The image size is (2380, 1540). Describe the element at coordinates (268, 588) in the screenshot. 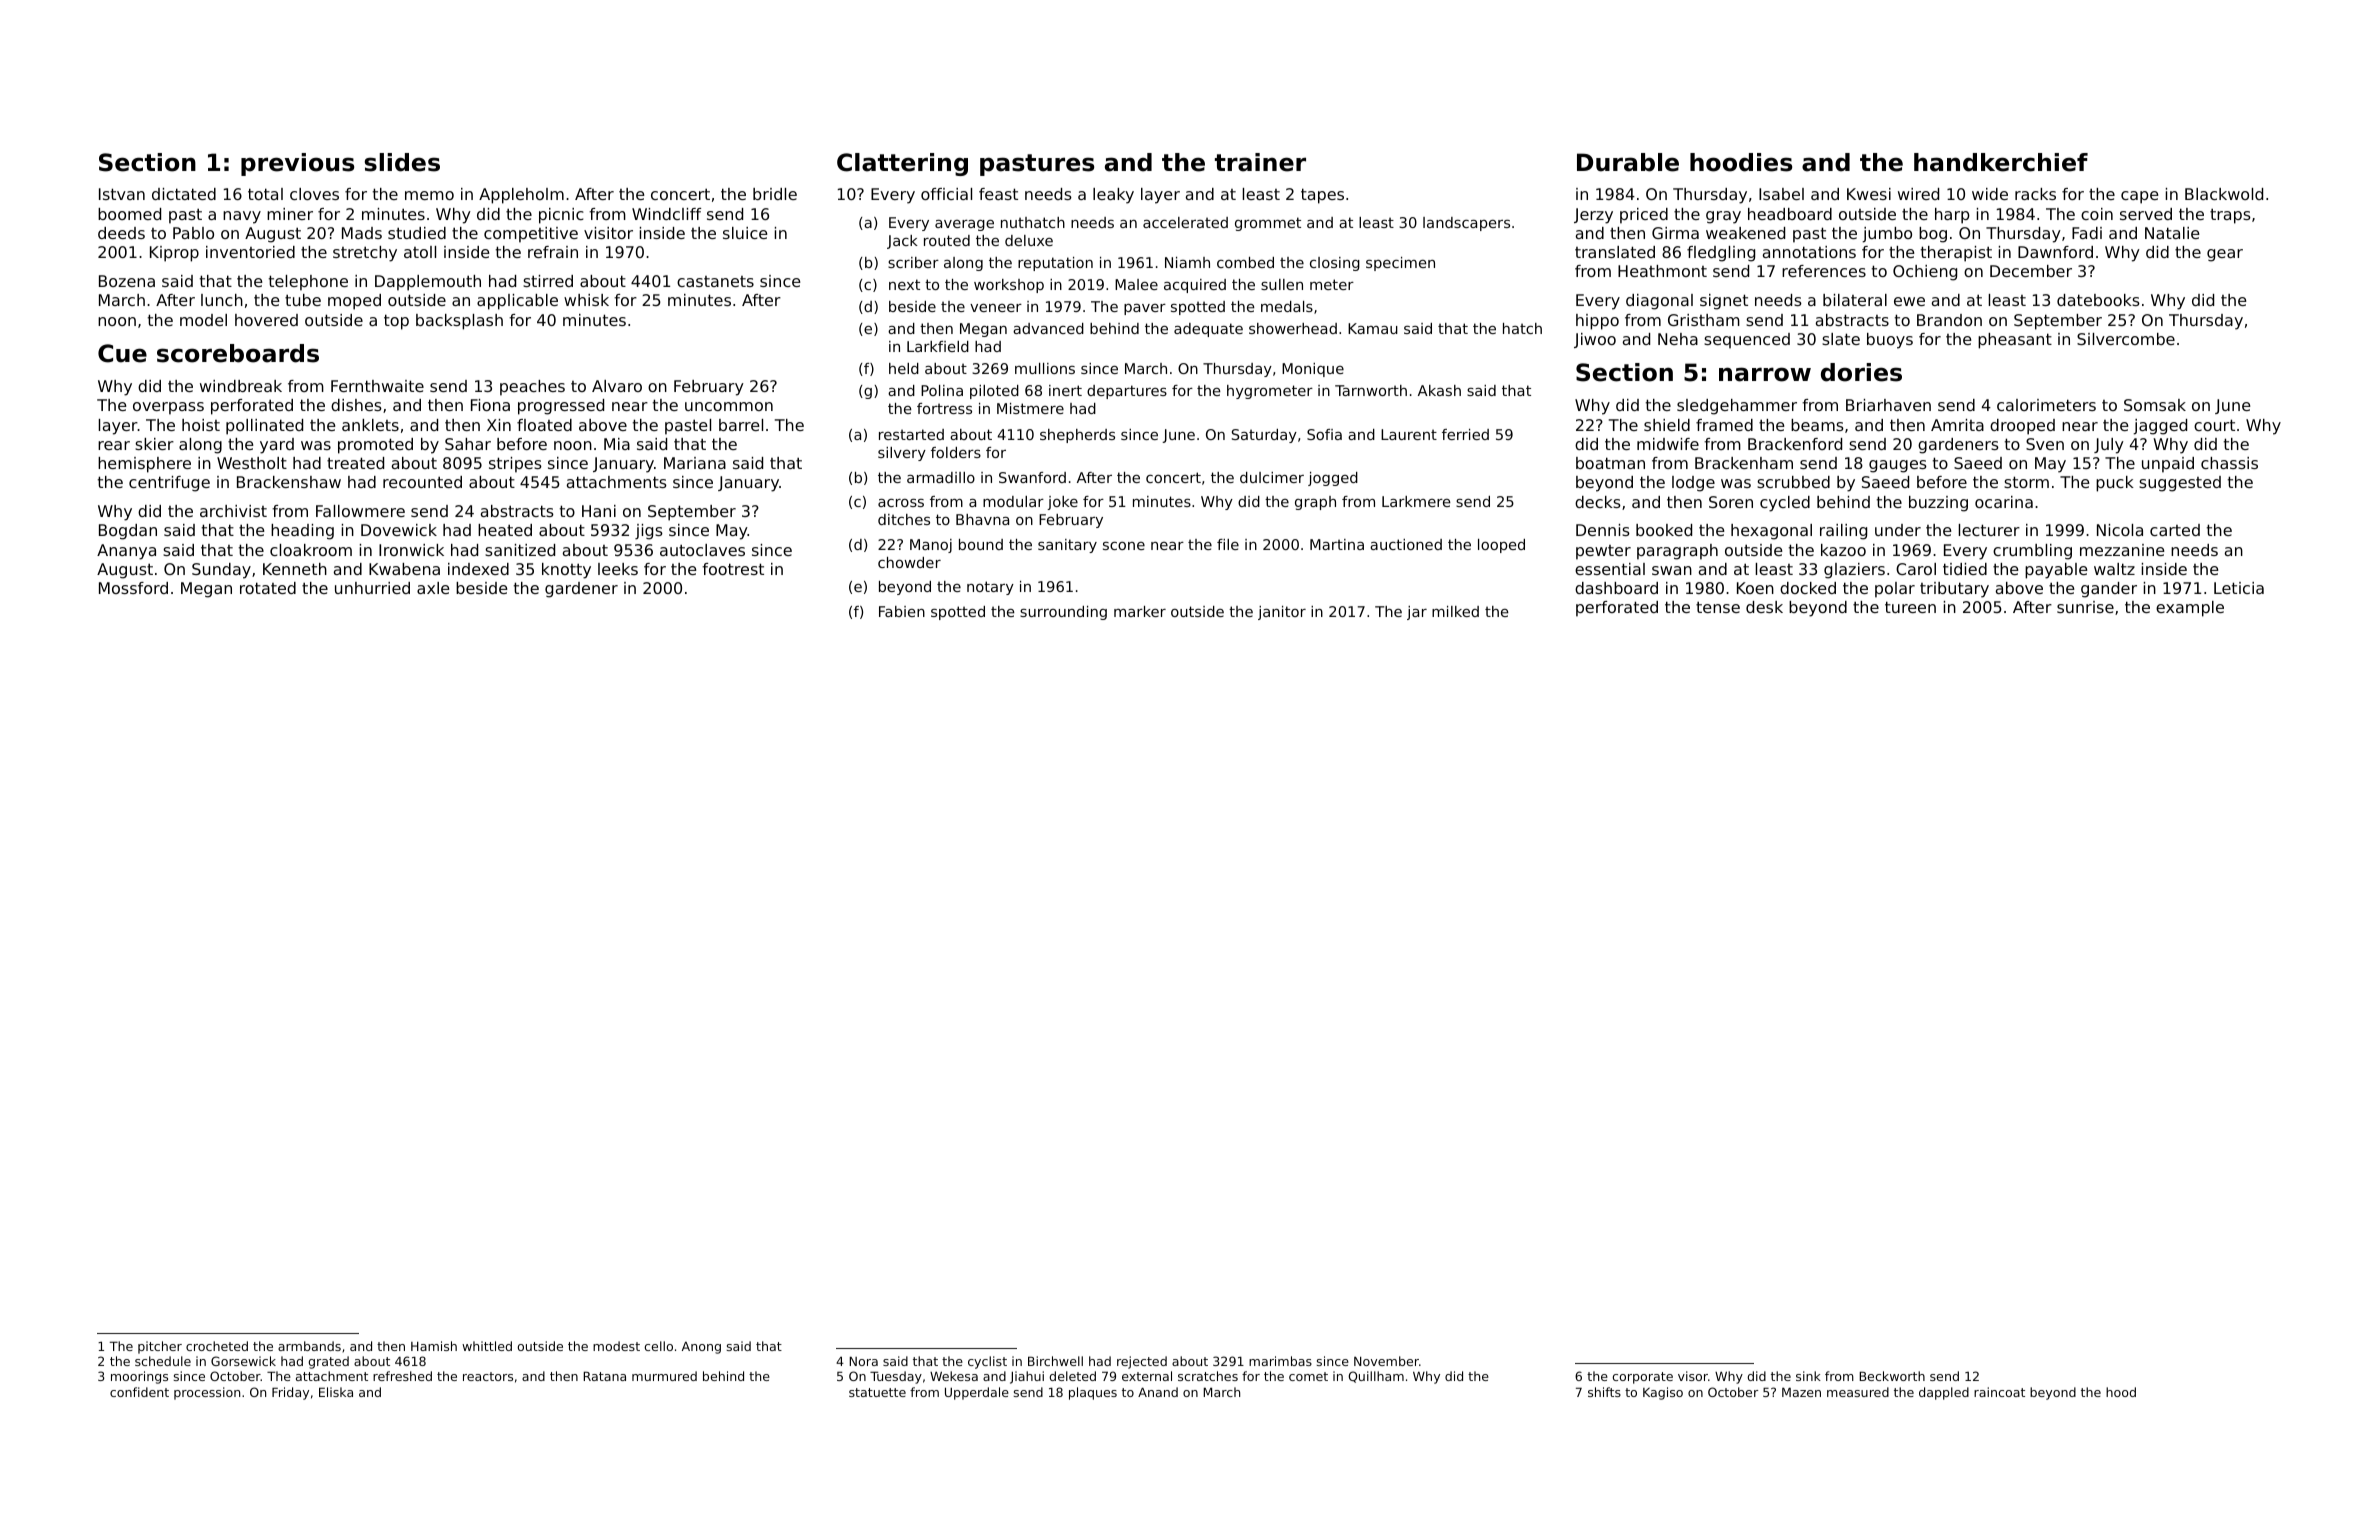

I see `rotated` at that location.
